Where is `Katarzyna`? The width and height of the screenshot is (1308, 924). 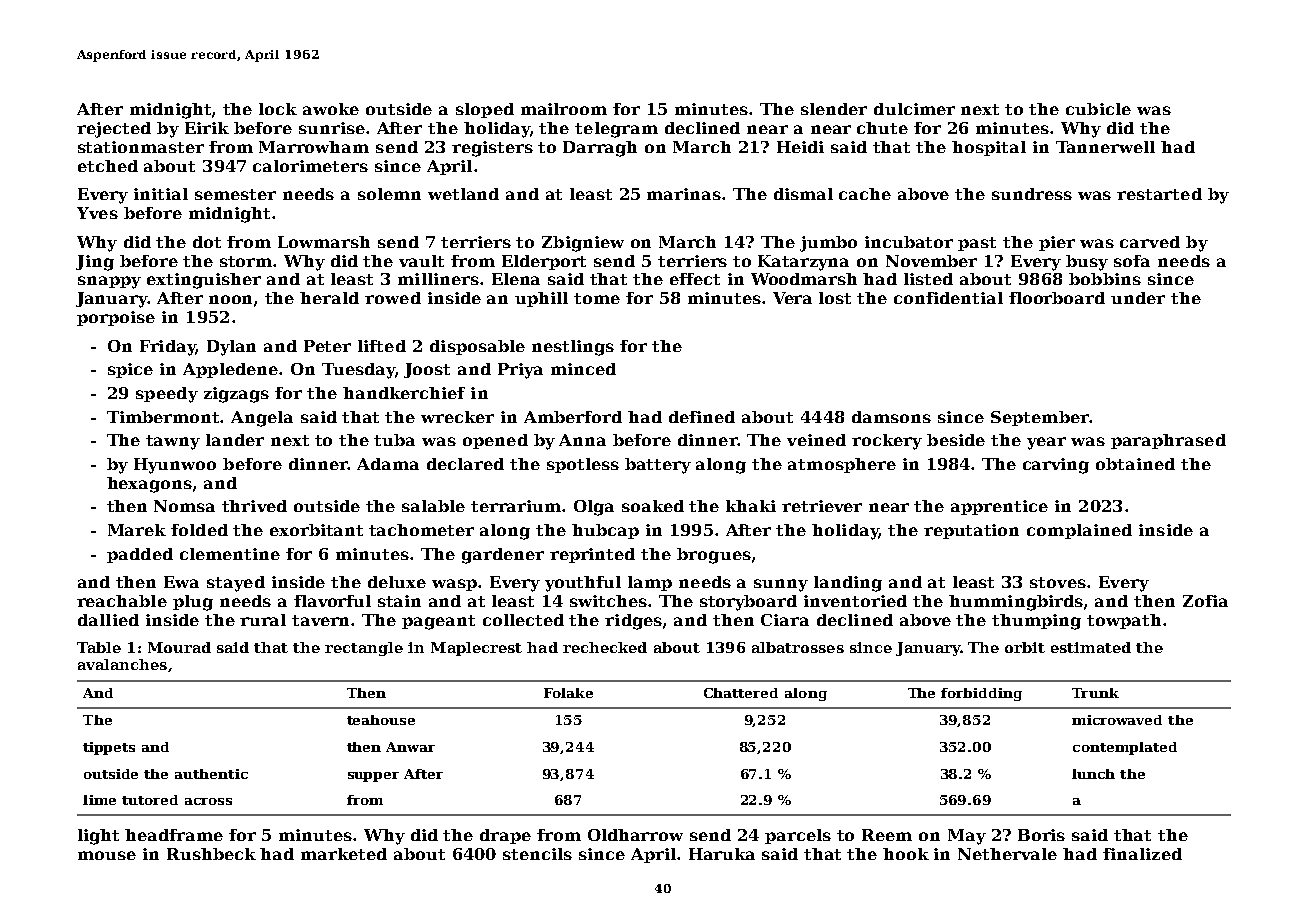 Katarzyna is located at coordinates (803, 263).
